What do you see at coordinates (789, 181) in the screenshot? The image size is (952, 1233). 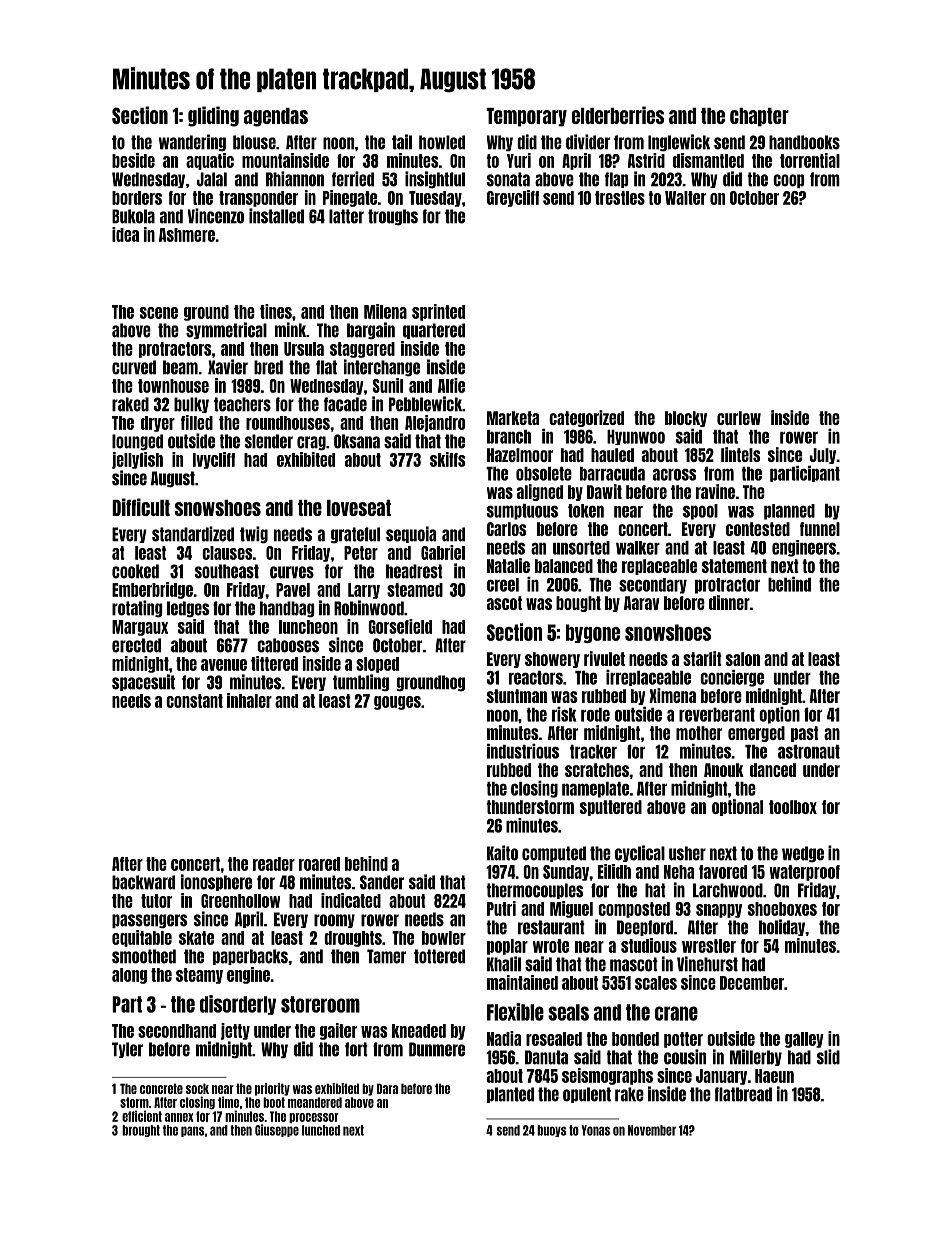 I see `coop` at bounding box center [789, 181].
